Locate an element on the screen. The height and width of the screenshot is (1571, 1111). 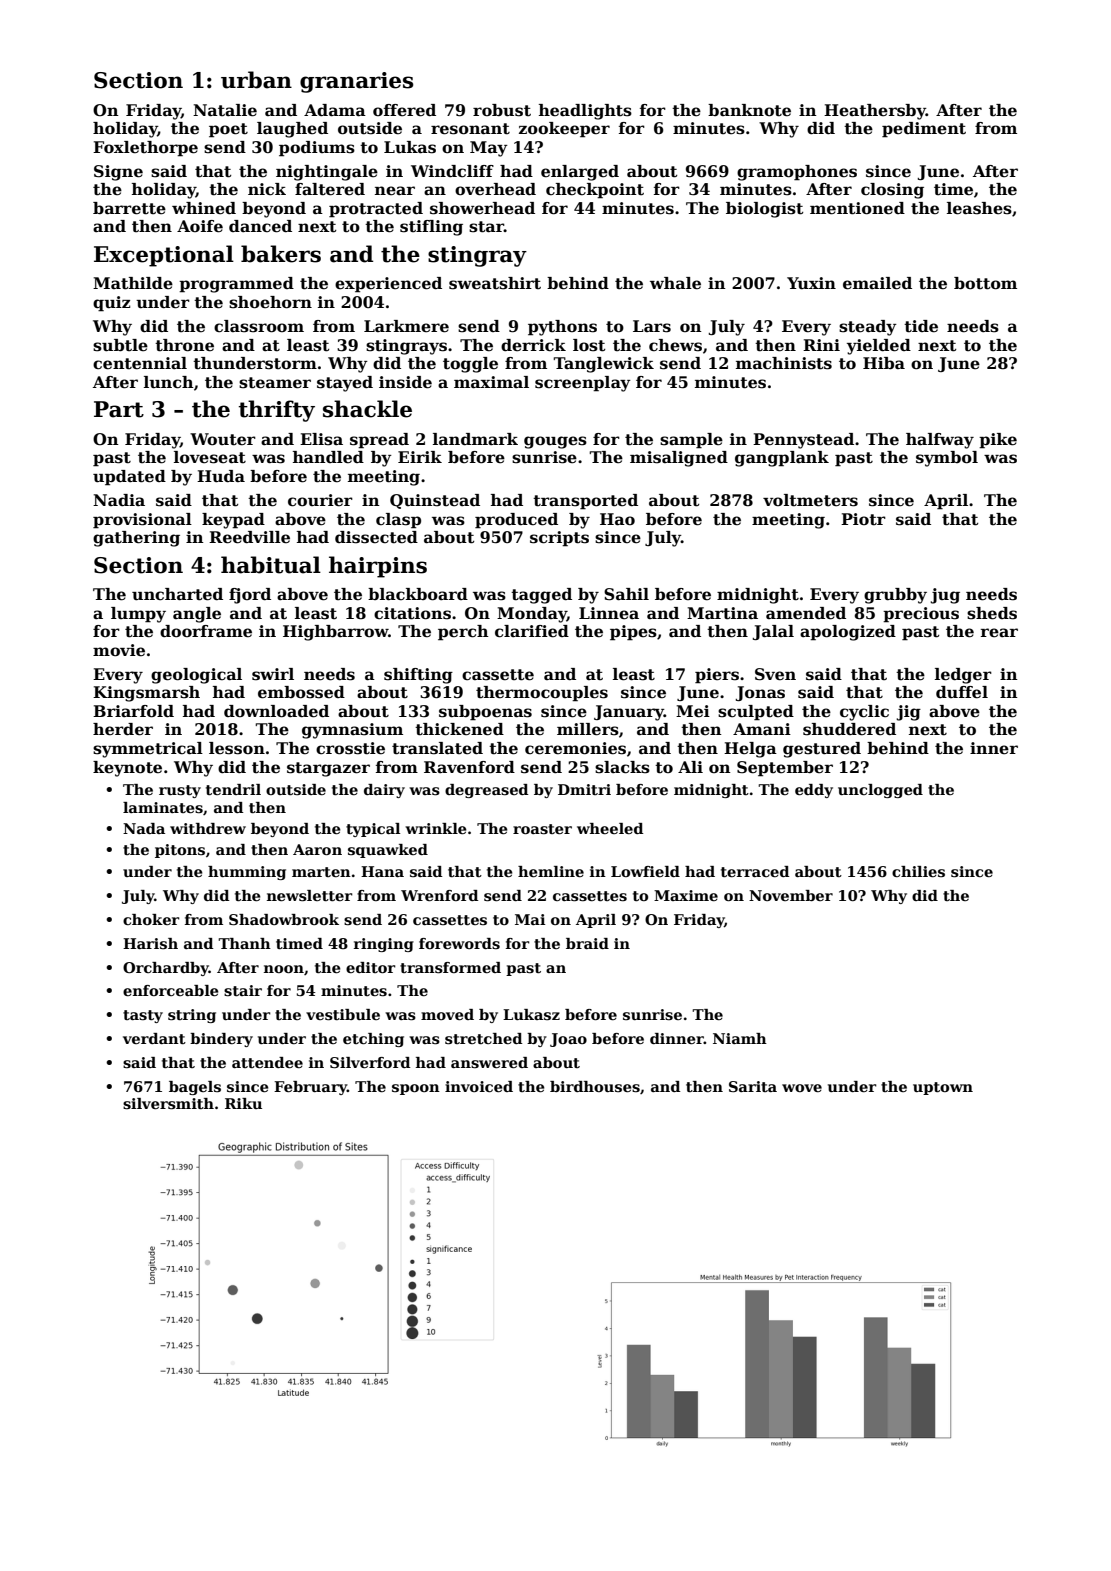
tide is located at coordinates (921, 326).
